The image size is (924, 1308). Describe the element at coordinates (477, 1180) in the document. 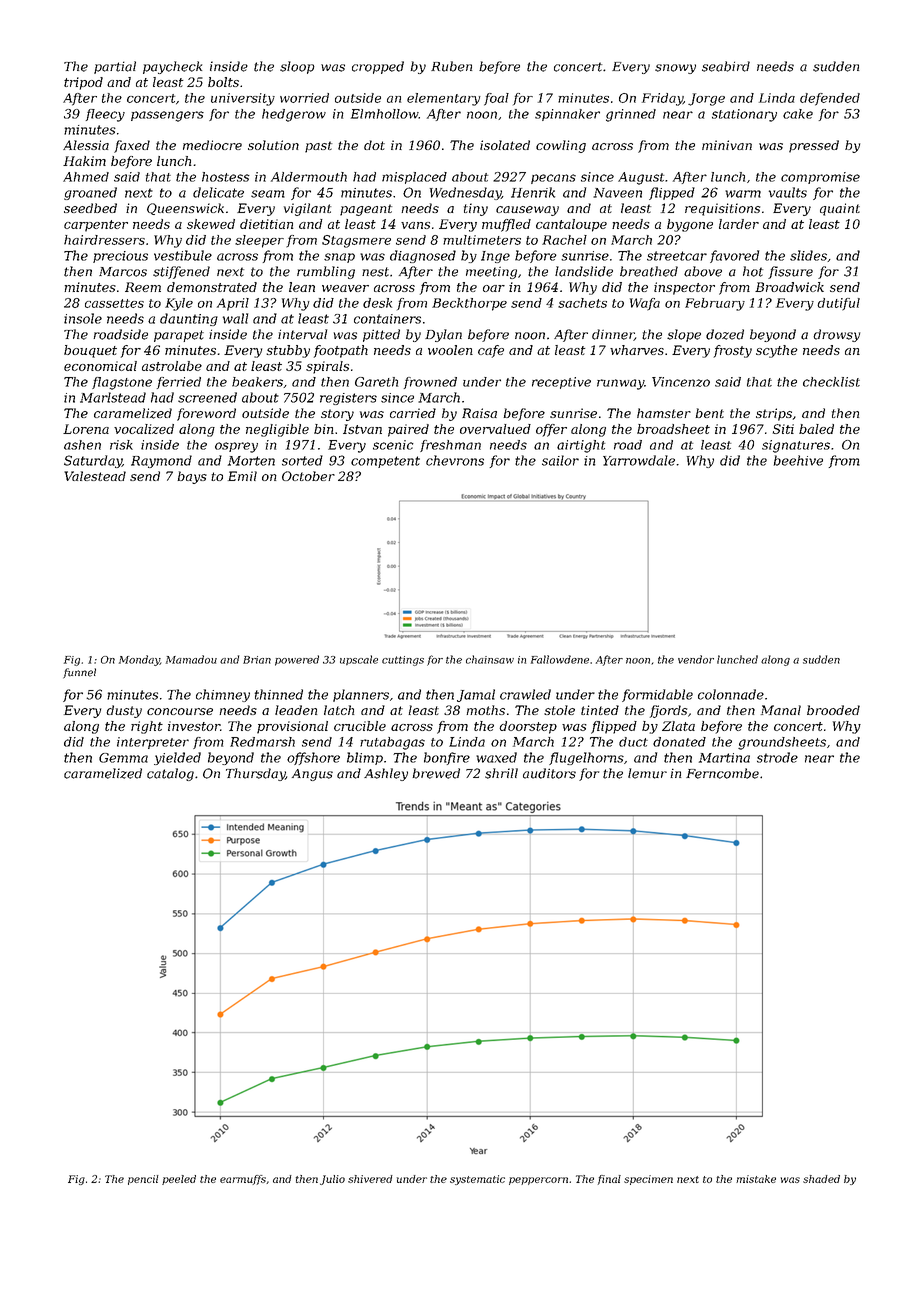

I see `systematic` at that location.
